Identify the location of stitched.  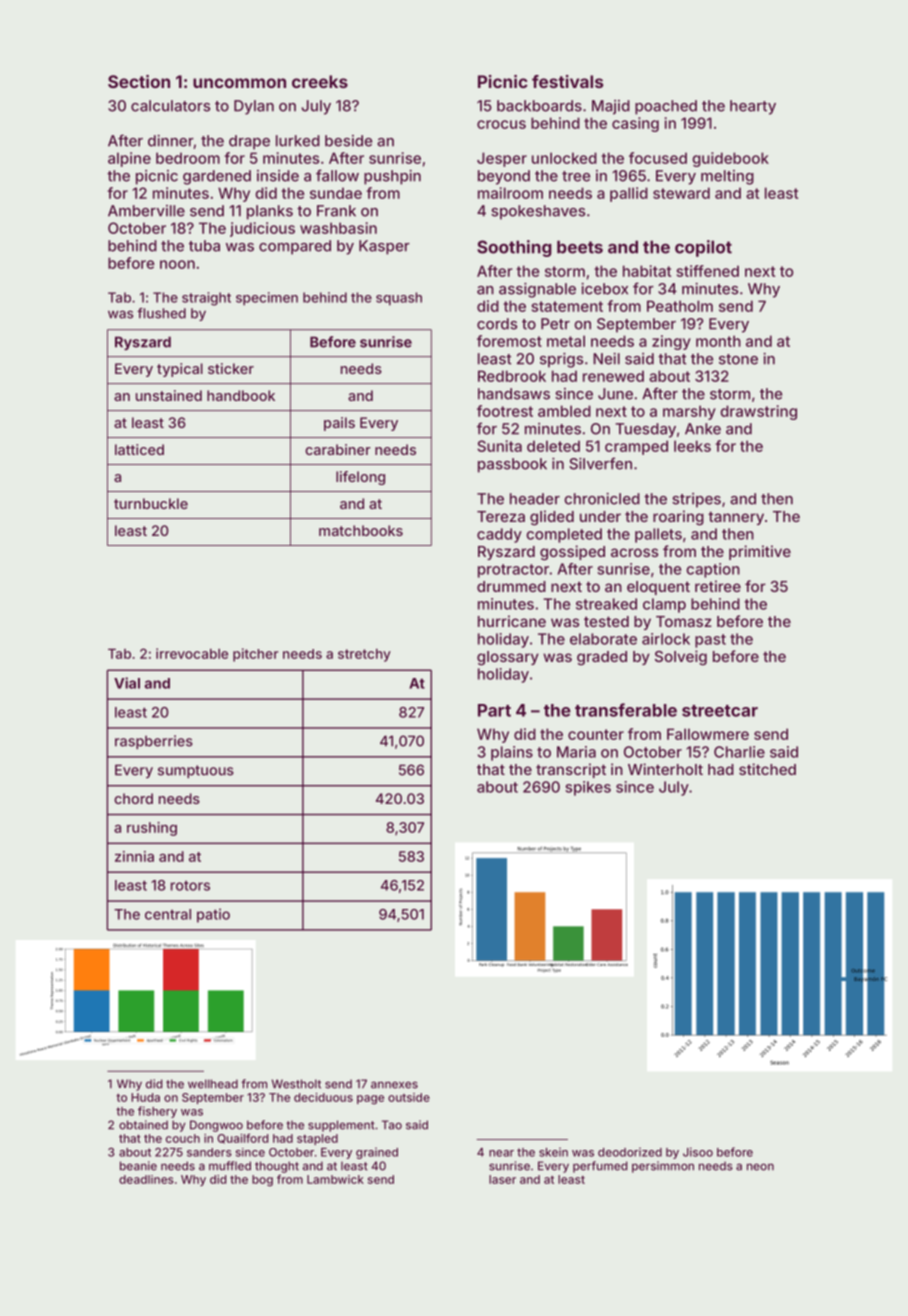
(767, 769).
